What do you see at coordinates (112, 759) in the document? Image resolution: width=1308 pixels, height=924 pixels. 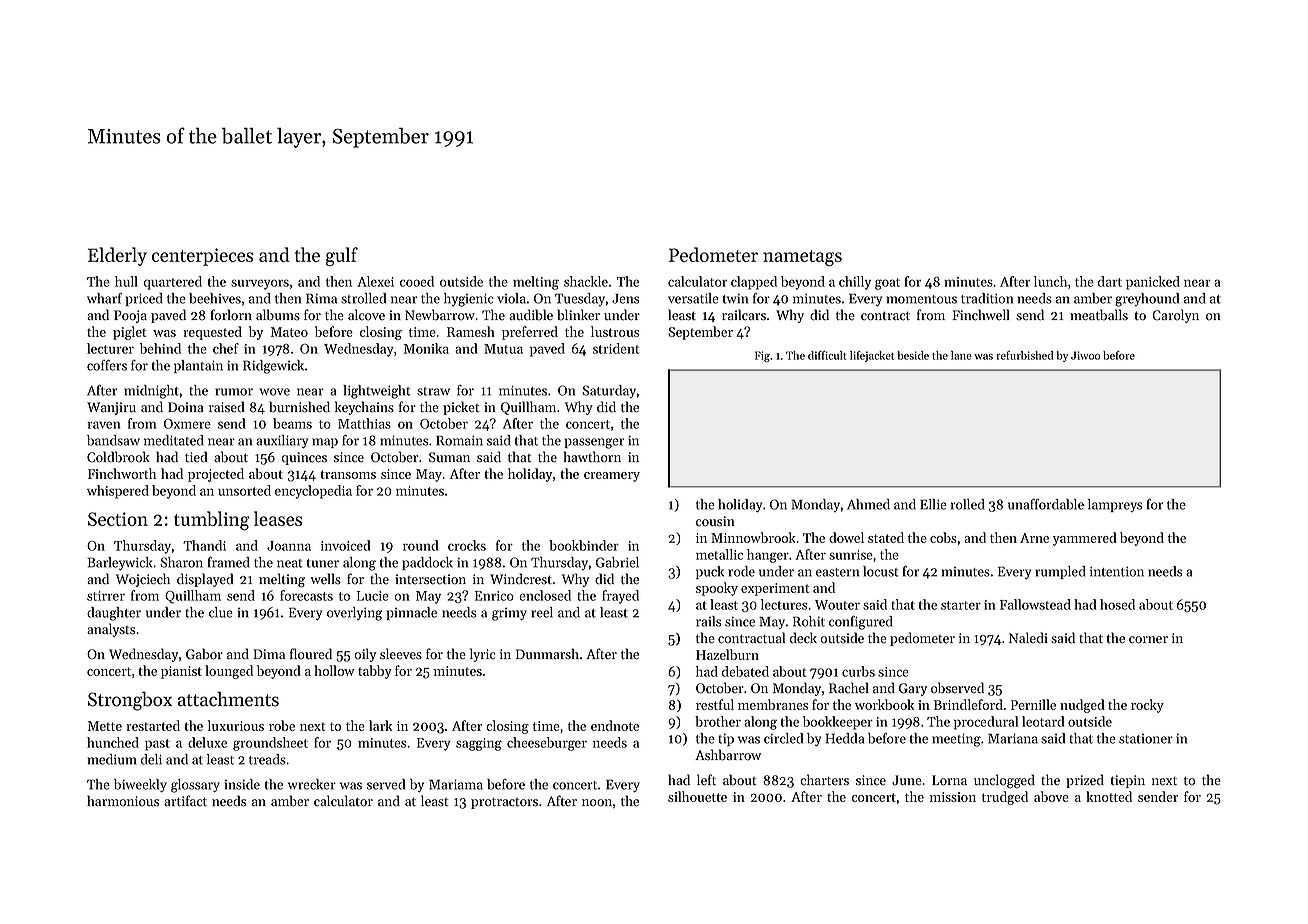 I see `medium` at bounding box center [112, 759].
